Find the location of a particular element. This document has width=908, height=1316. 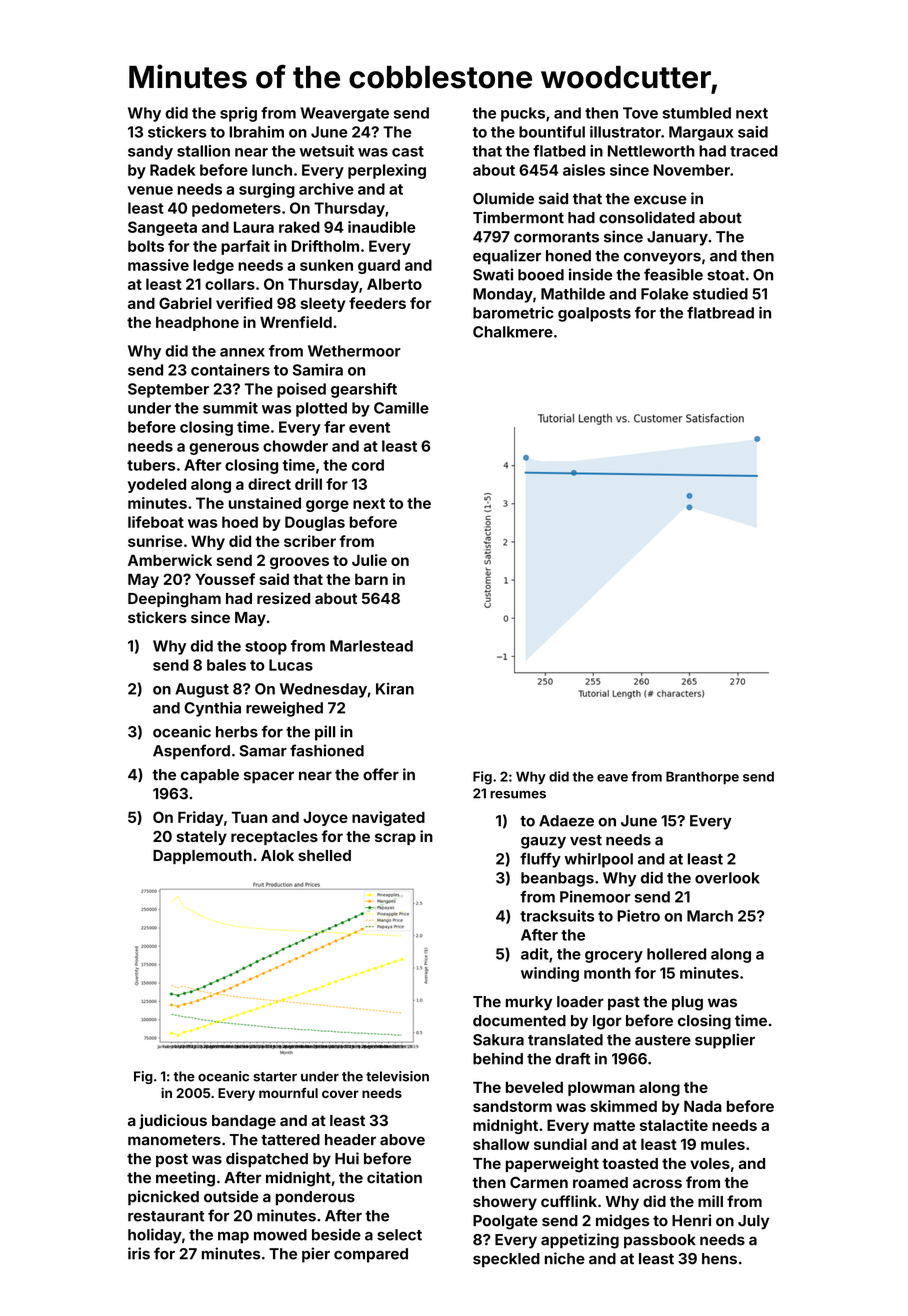

reweighed is located at coordinates (284, 709).
